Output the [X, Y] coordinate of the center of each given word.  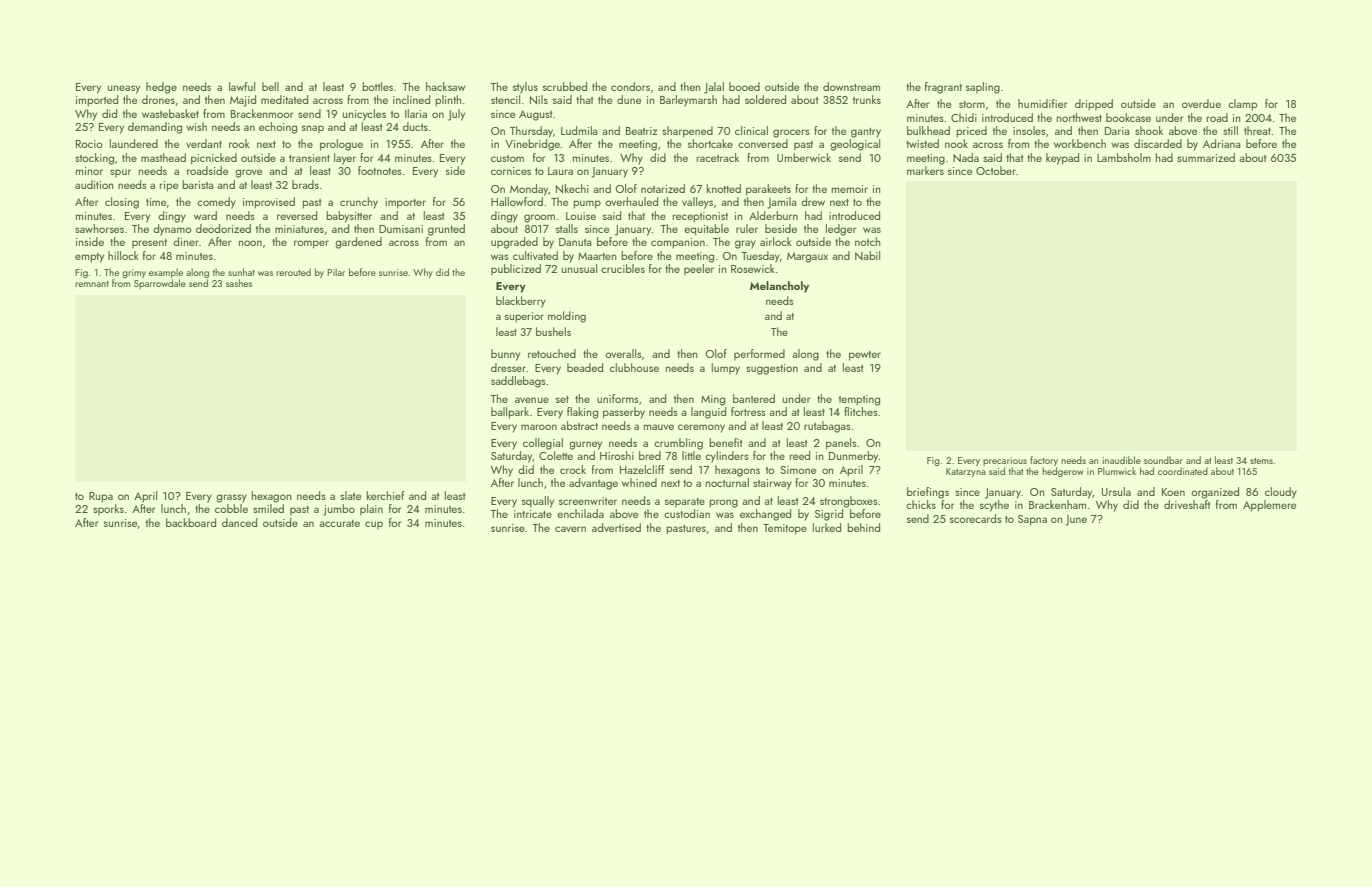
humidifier [1043, 103]
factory [1044, 461]
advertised [616, 527]
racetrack [718, 157]
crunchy [359, 203]
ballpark [510, 413]
